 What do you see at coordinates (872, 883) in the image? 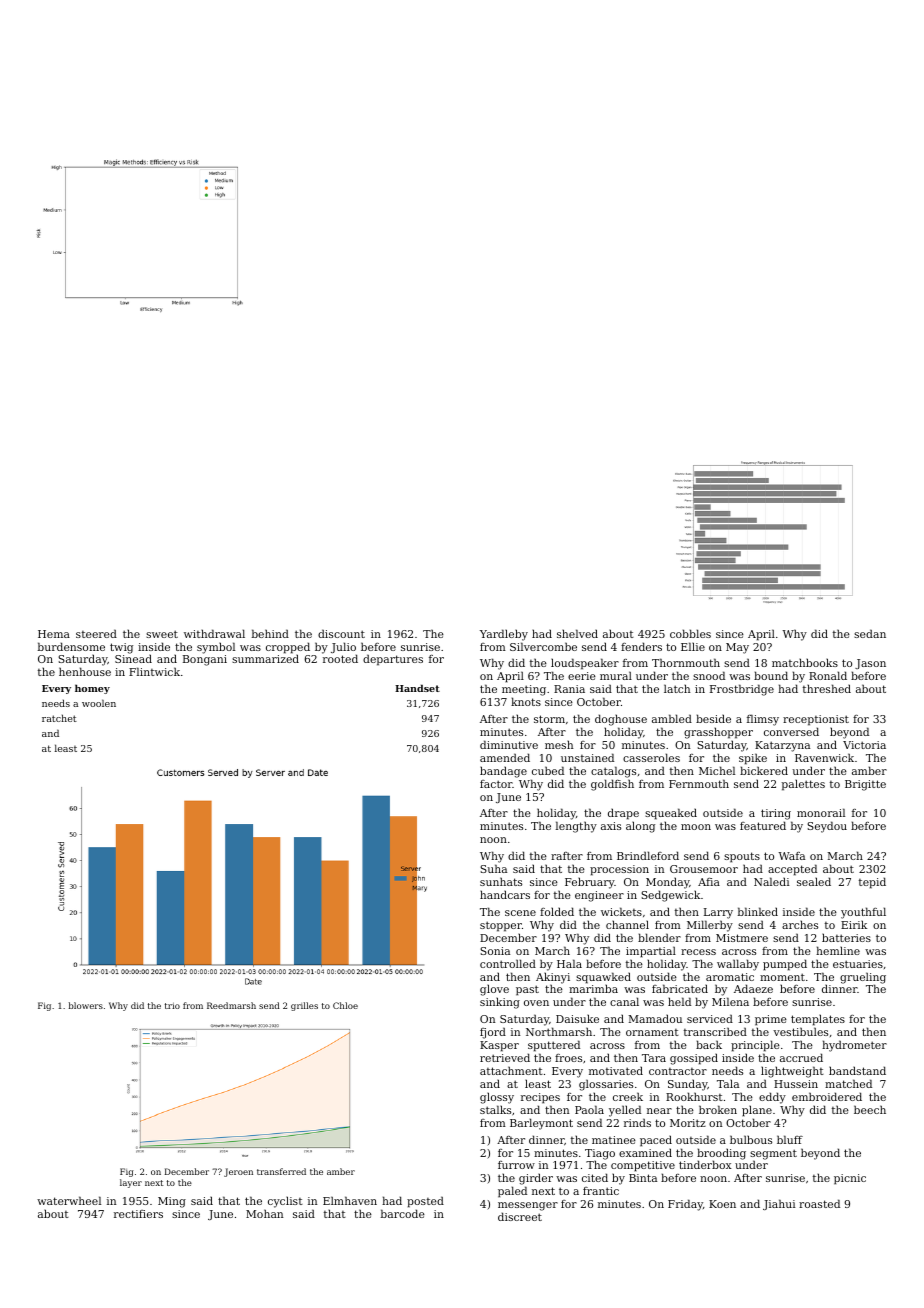
I see `tepid` at bounding box center [872, 883].
